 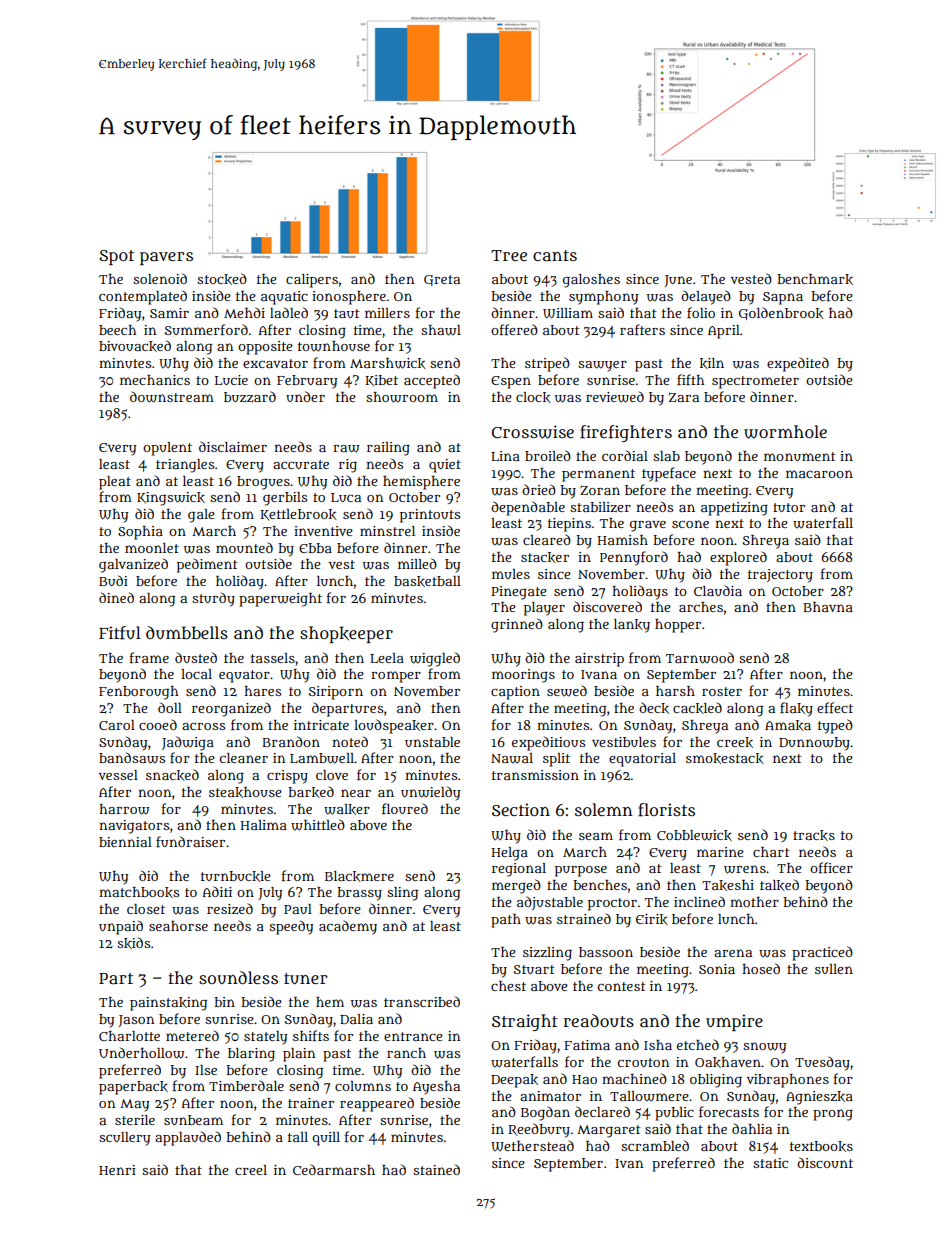 I want to click on cants, so click(x=555, y=255).
